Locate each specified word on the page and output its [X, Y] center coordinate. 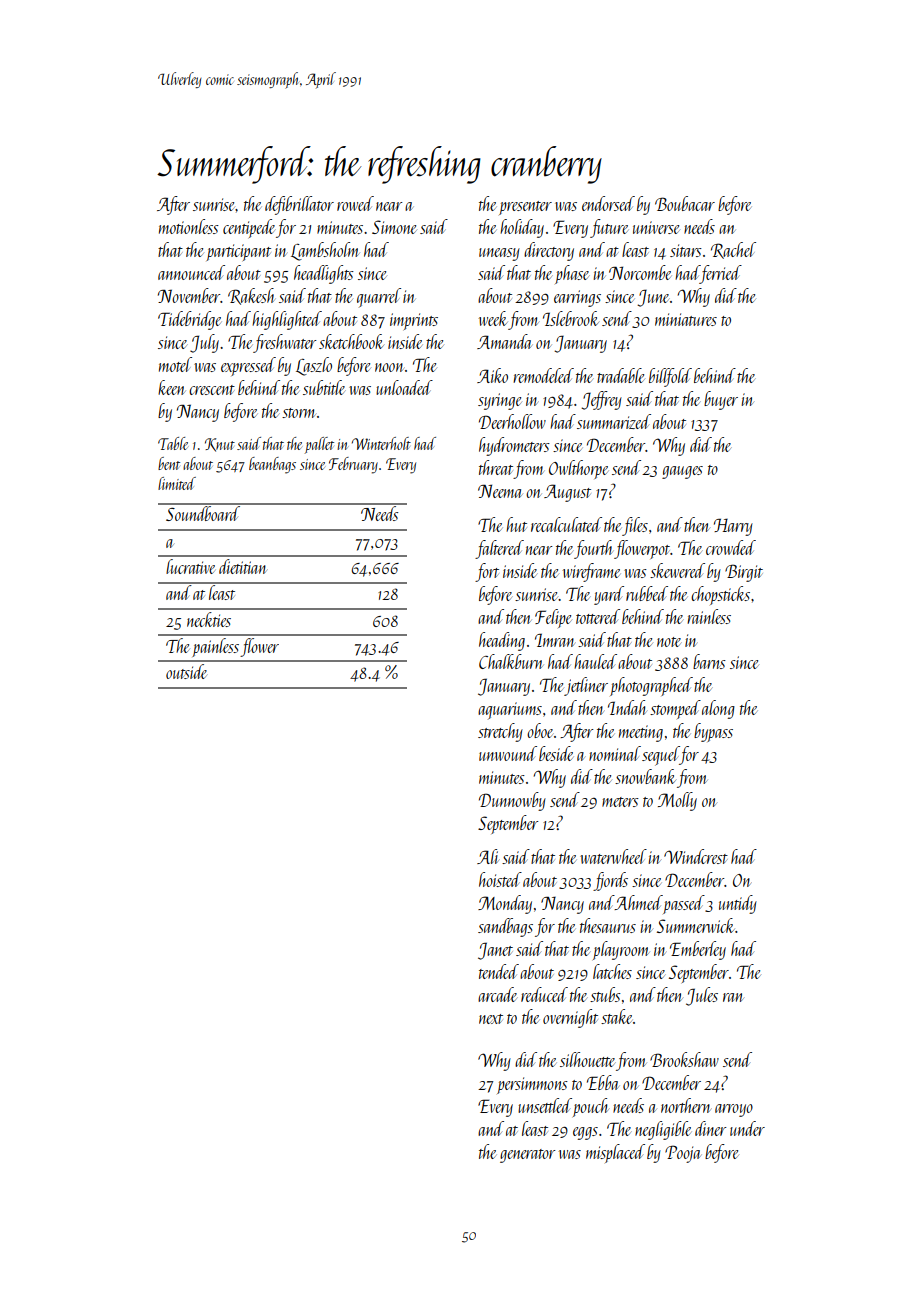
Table [173, 443]
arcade [497, 994]
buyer [721, 400]
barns [709, 661]
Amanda [504, 341]
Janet [495, 951]
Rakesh [251, 296]
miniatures [686, 319]
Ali [488, 856]
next [491, 1019]
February [353, 465]
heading [502, 641]
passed [684, 904]
